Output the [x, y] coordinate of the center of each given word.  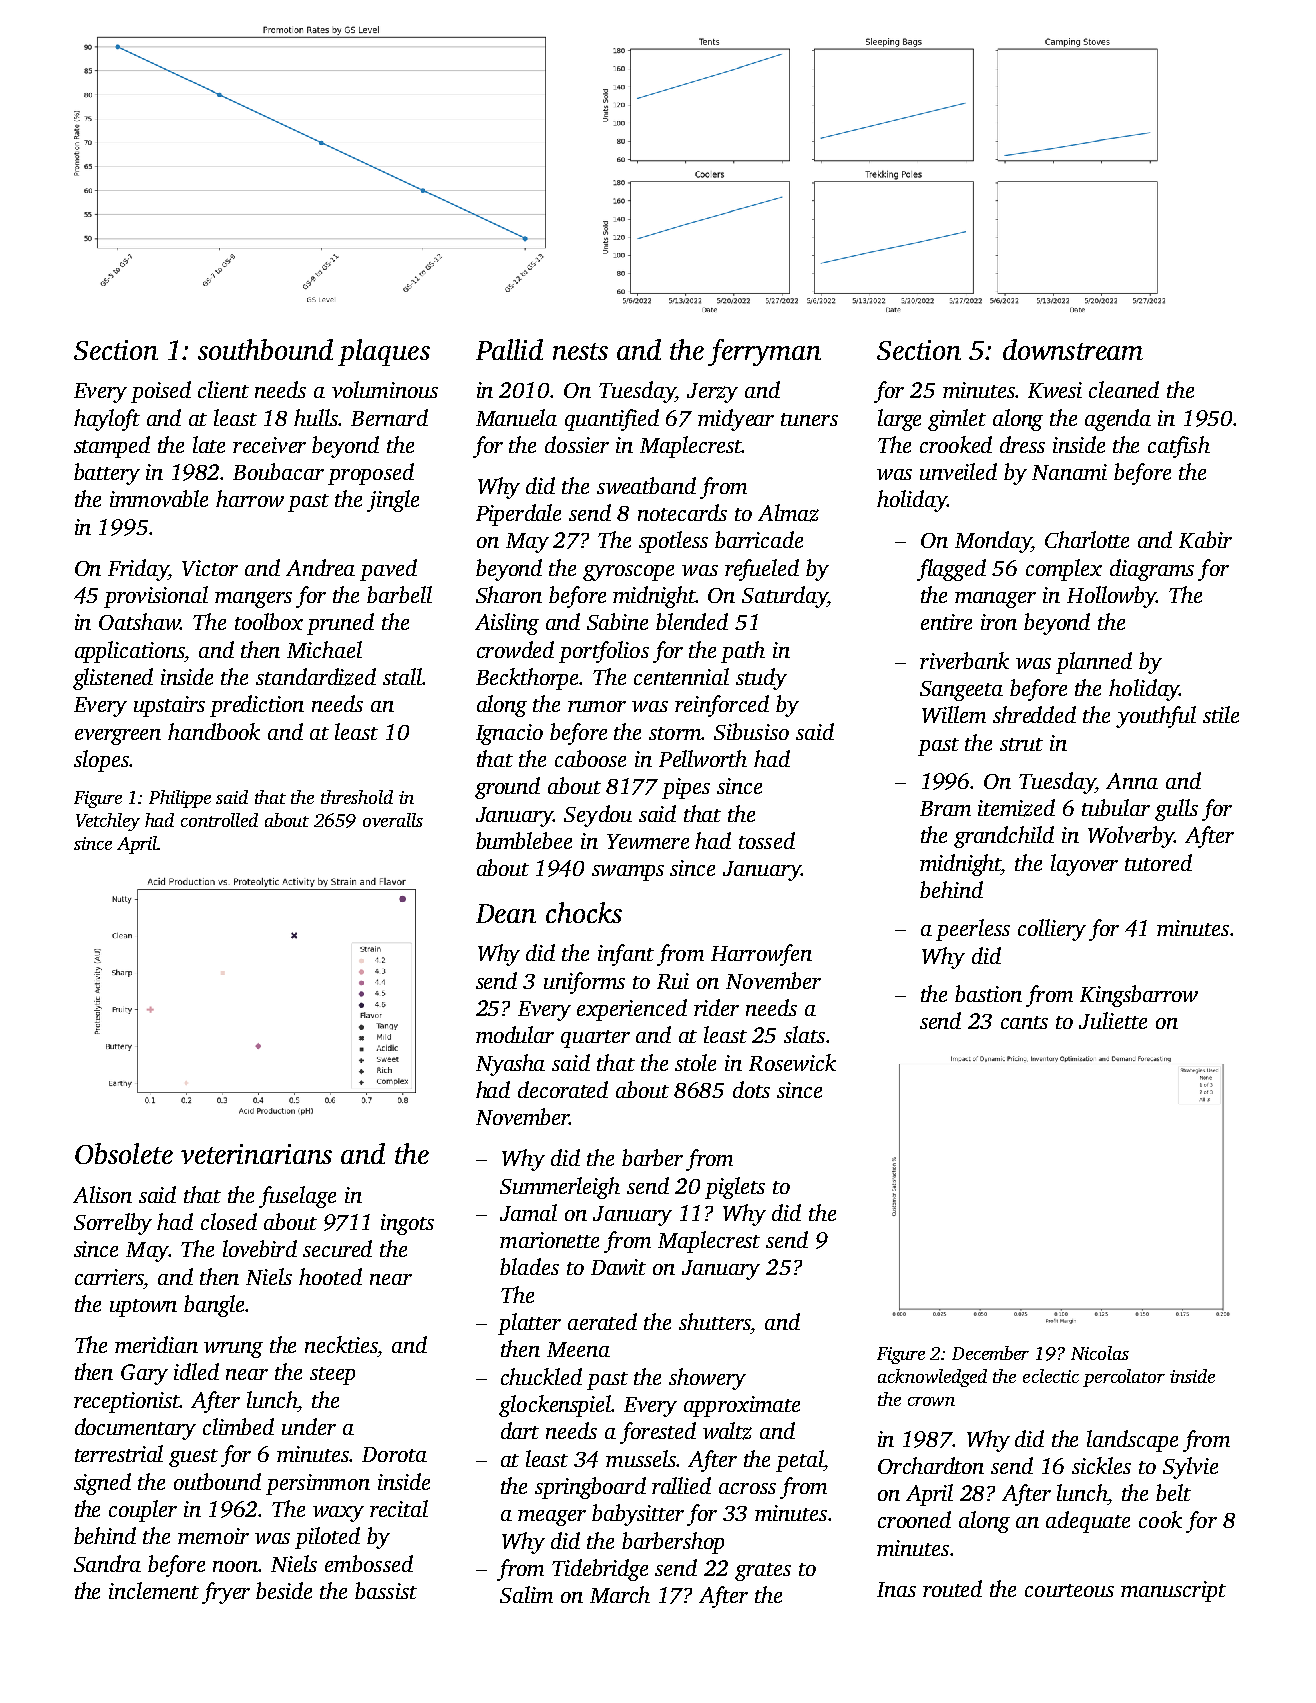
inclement [154, 1590]
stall [402, 676]
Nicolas [1100, 1353]
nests [580, 351]
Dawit [618, 1267]
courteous [1069, 1590]
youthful [1156, 717]
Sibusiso [751, 731]
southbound [265, 349]
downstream [1073, 349]
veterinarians [256, 1154]
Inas [896, 1589]
